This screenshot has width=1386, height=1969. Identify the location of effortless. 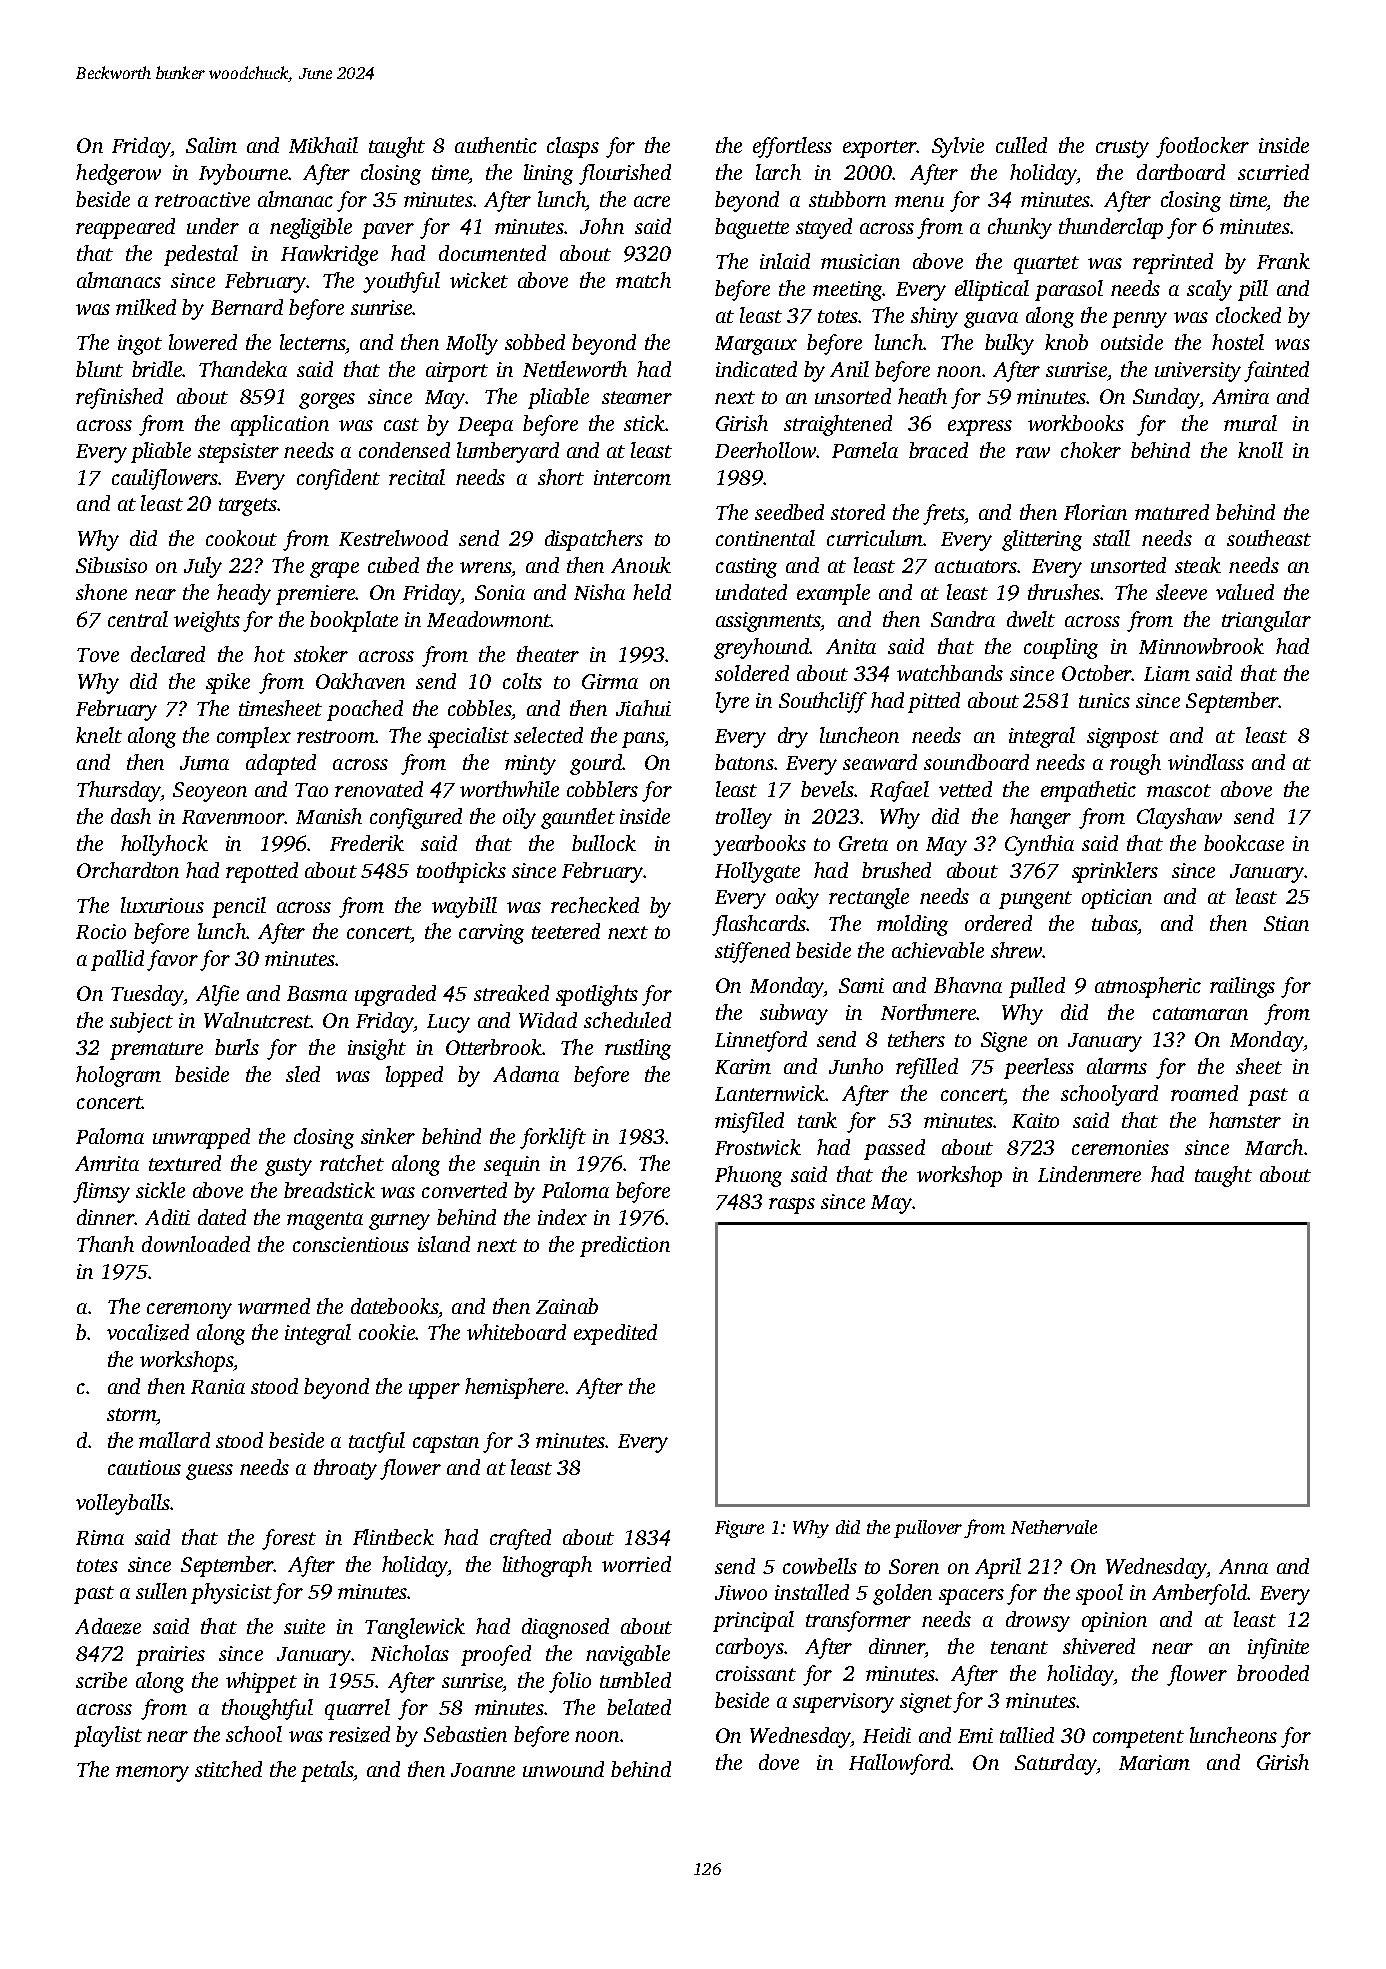
(792, 147).
